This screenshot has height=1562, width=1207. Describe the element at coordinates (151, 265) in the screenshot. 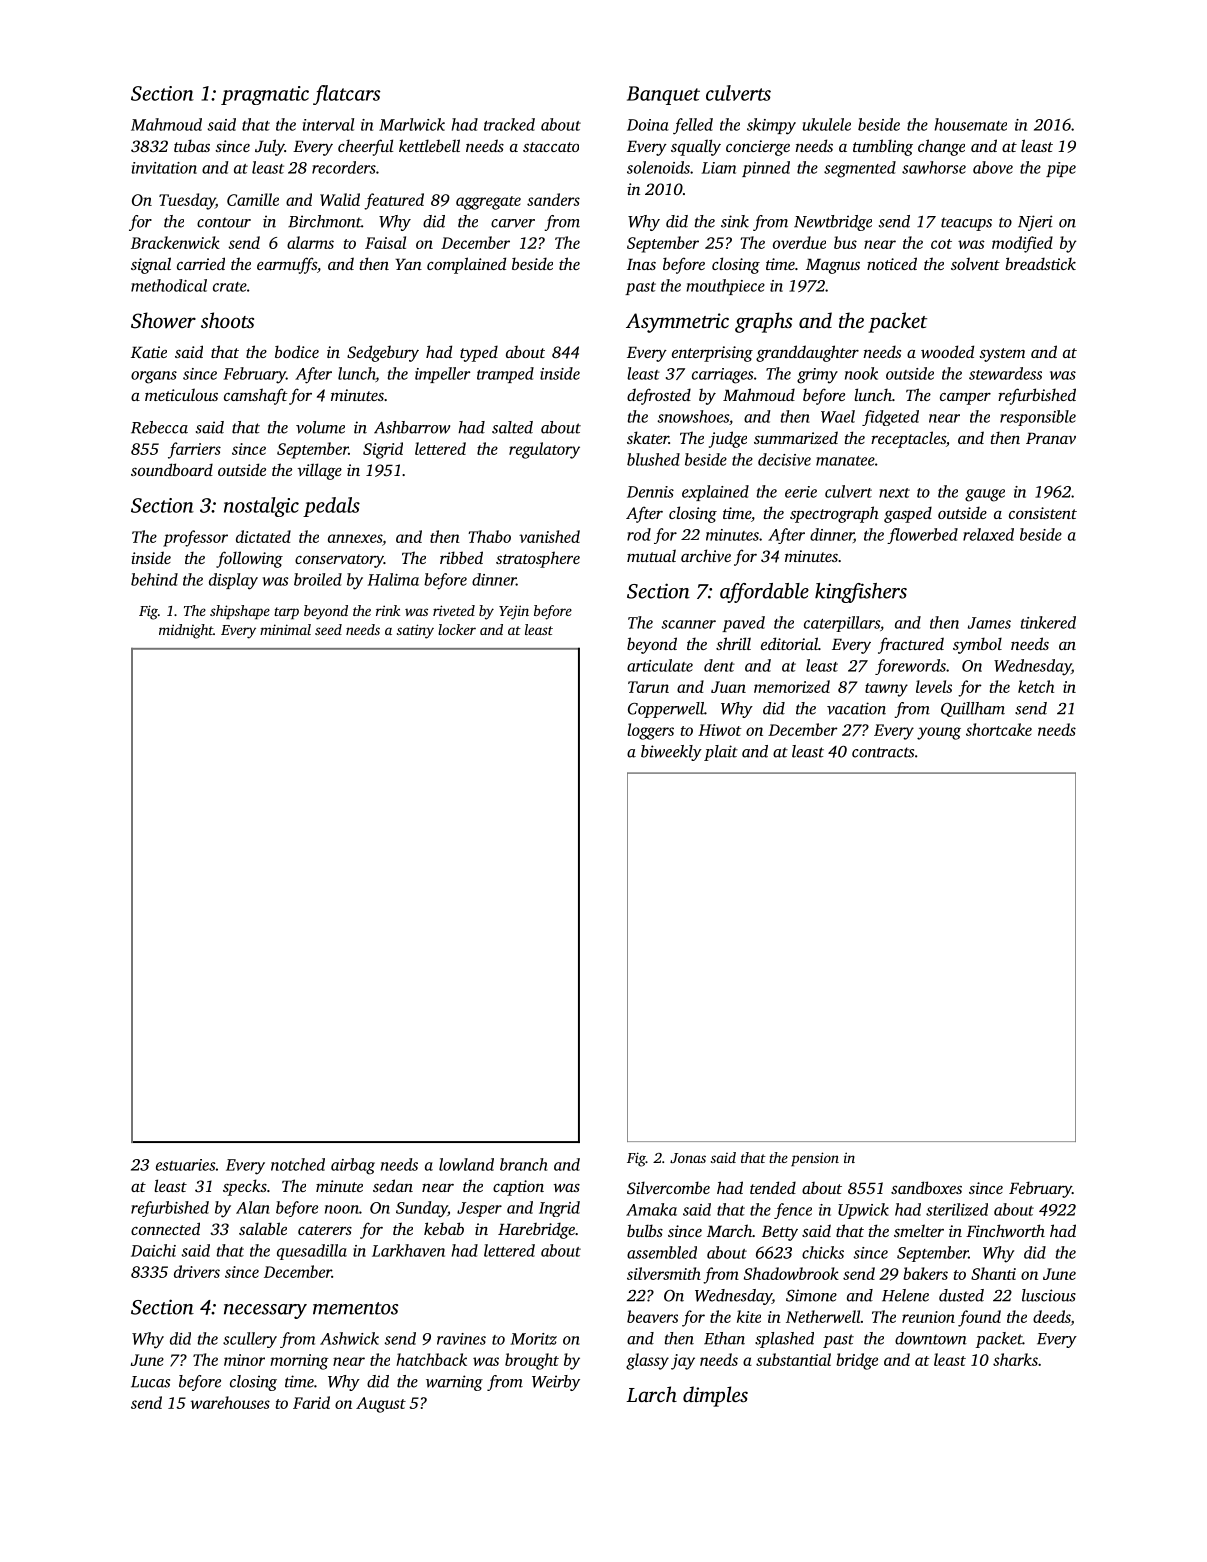

I see `signal` at that location.
